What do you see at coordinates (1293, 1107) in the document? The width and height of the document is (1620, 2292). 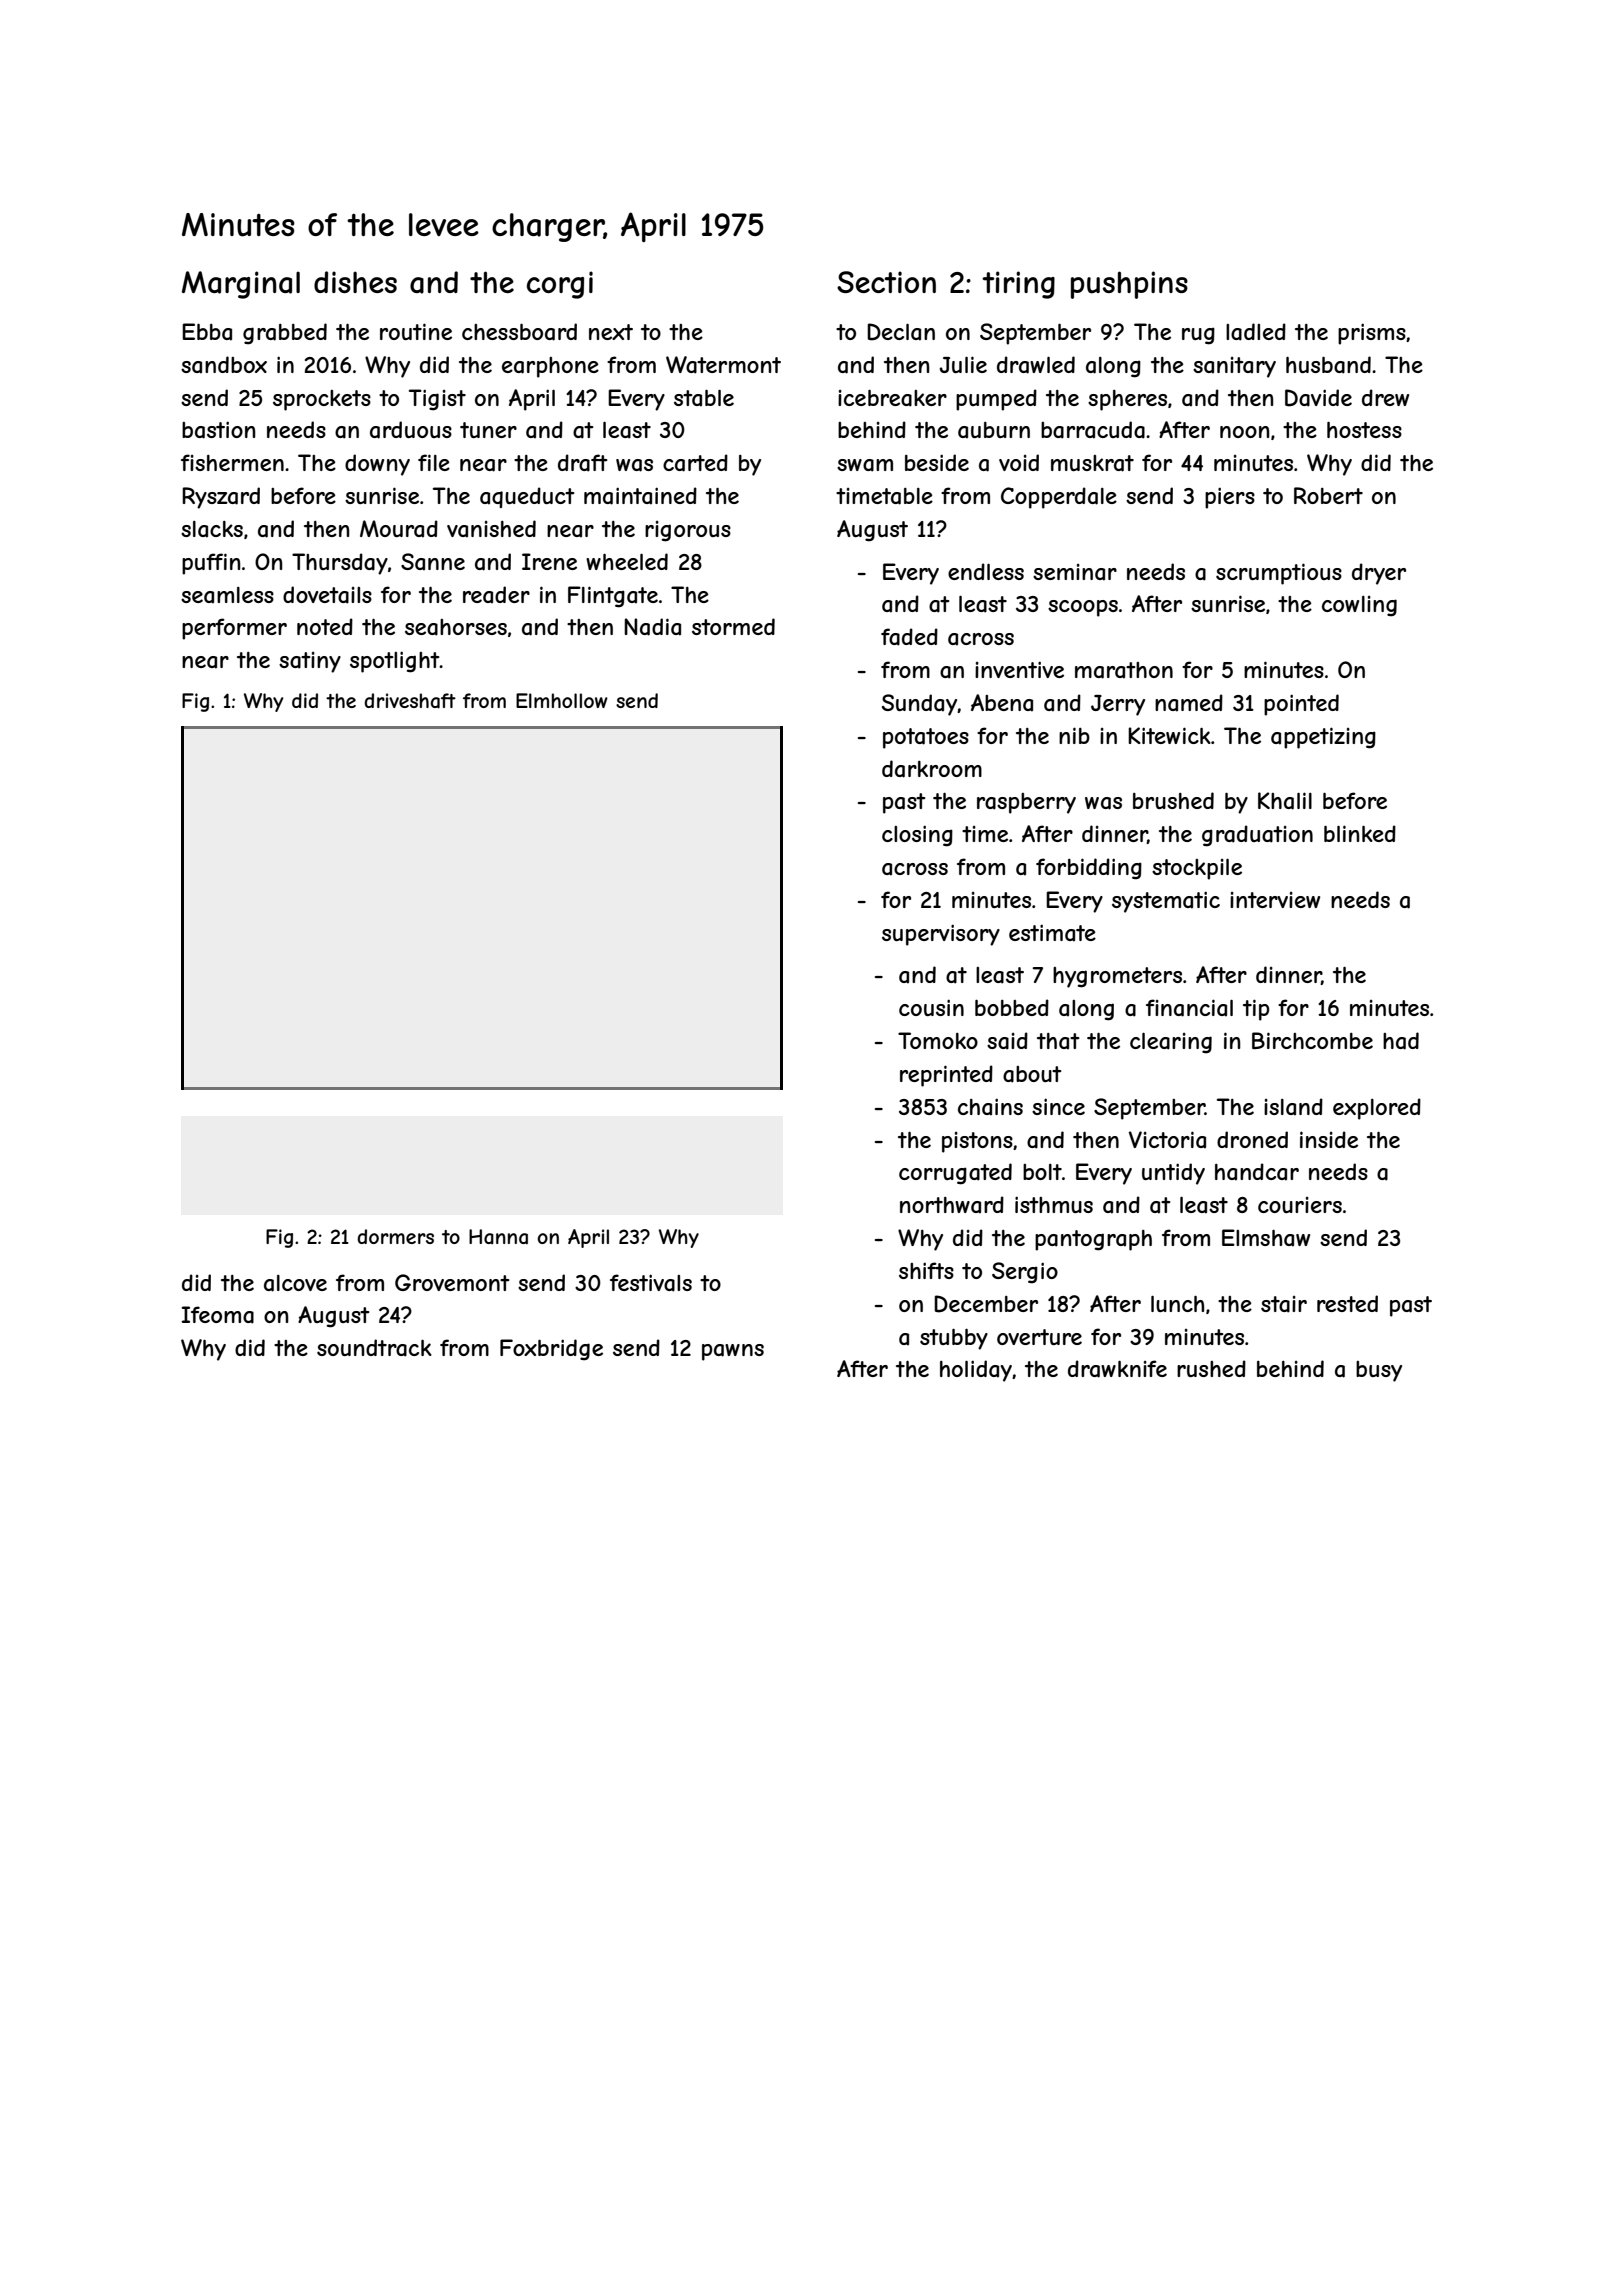 I see `island` at bounding box center [1293, 1107].
